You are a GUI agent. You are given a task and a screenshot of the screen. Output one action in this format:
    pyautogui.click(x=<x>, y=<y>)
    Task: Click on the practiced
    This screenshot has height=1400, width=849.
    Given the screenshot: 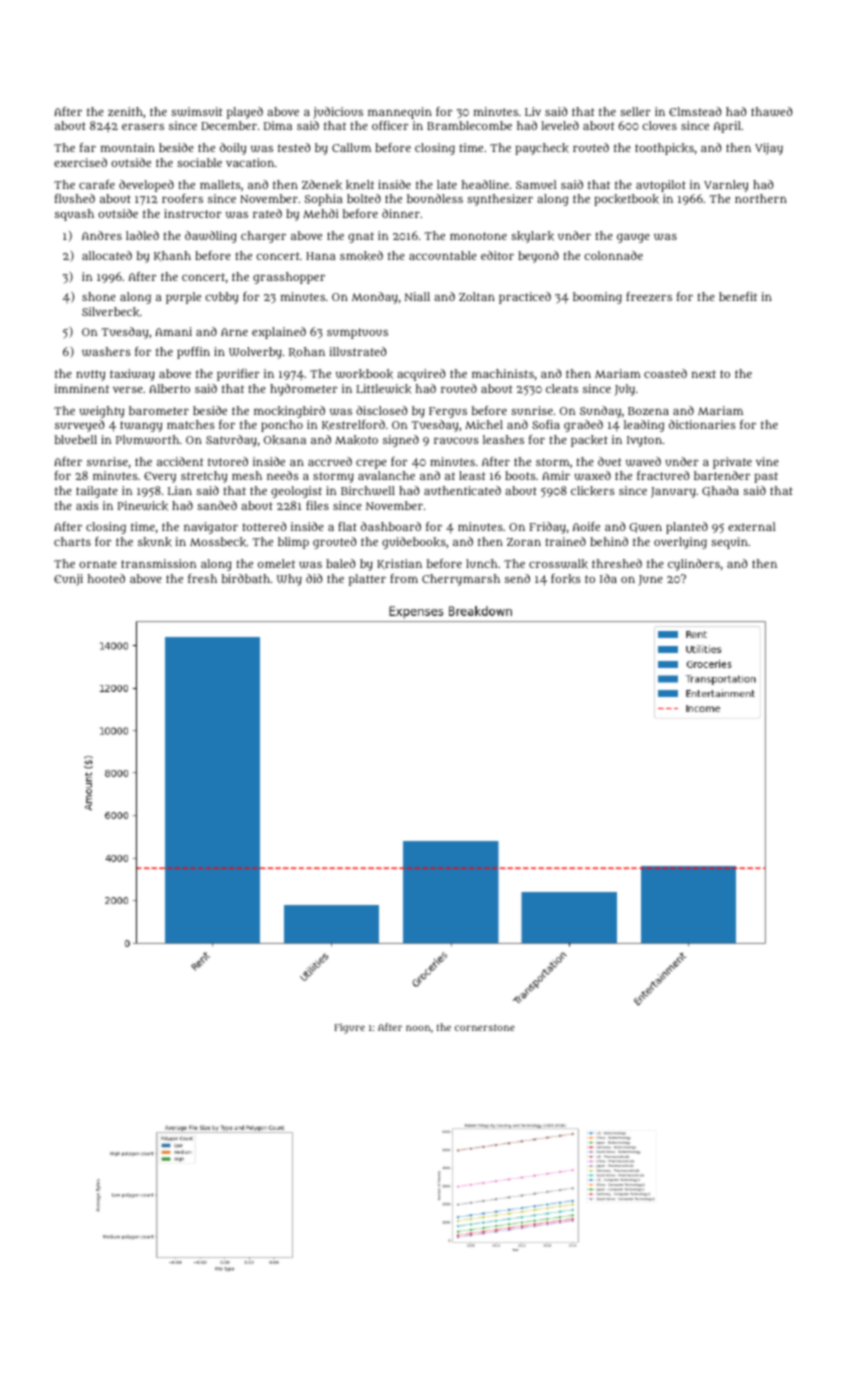 What is the action you would take?
    pyautogui.click(x=525, y=298)
